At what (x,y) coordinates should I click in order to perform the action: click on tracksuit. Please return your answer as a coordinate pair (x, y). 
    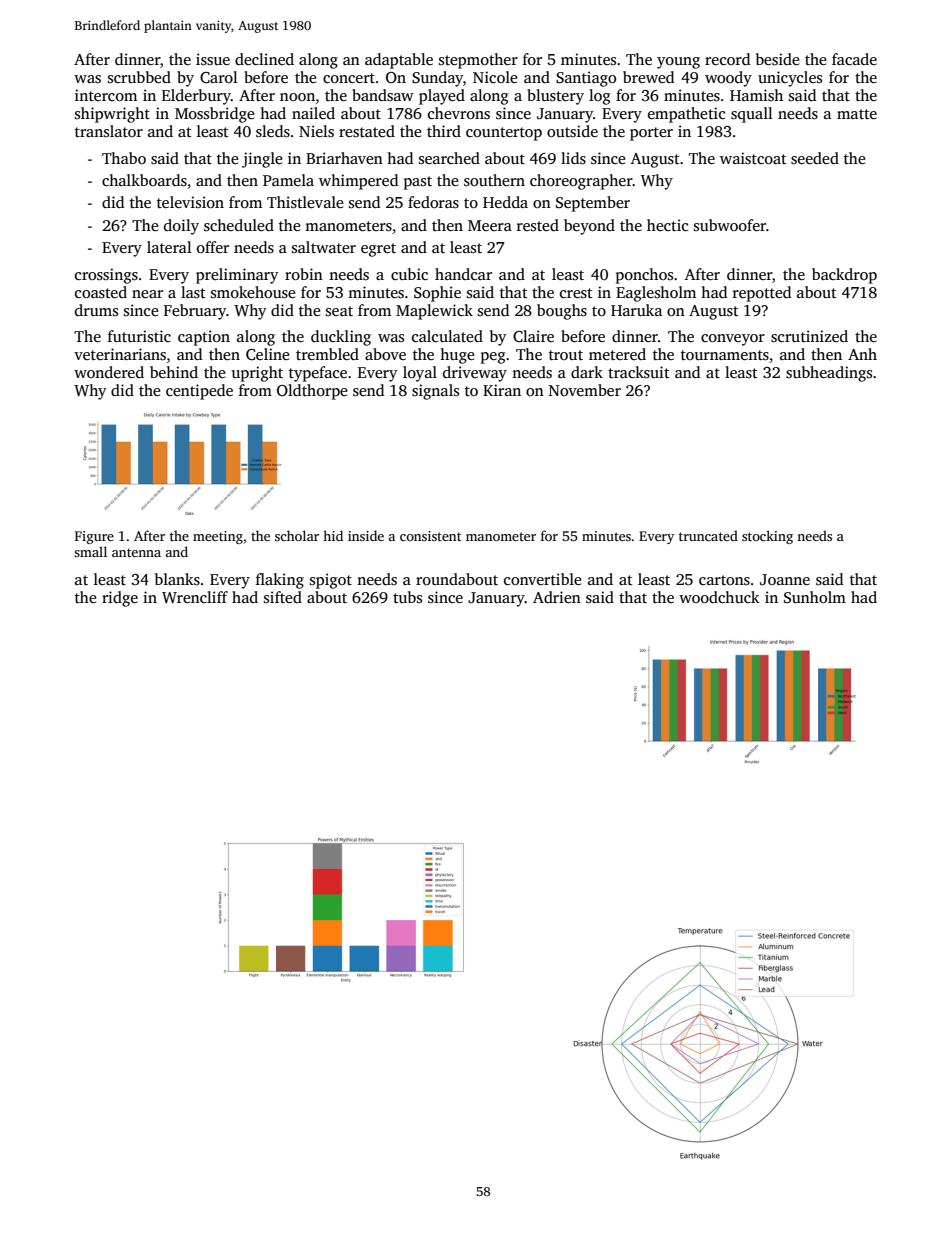
    Looking at the image, I should click on (639, 372).
